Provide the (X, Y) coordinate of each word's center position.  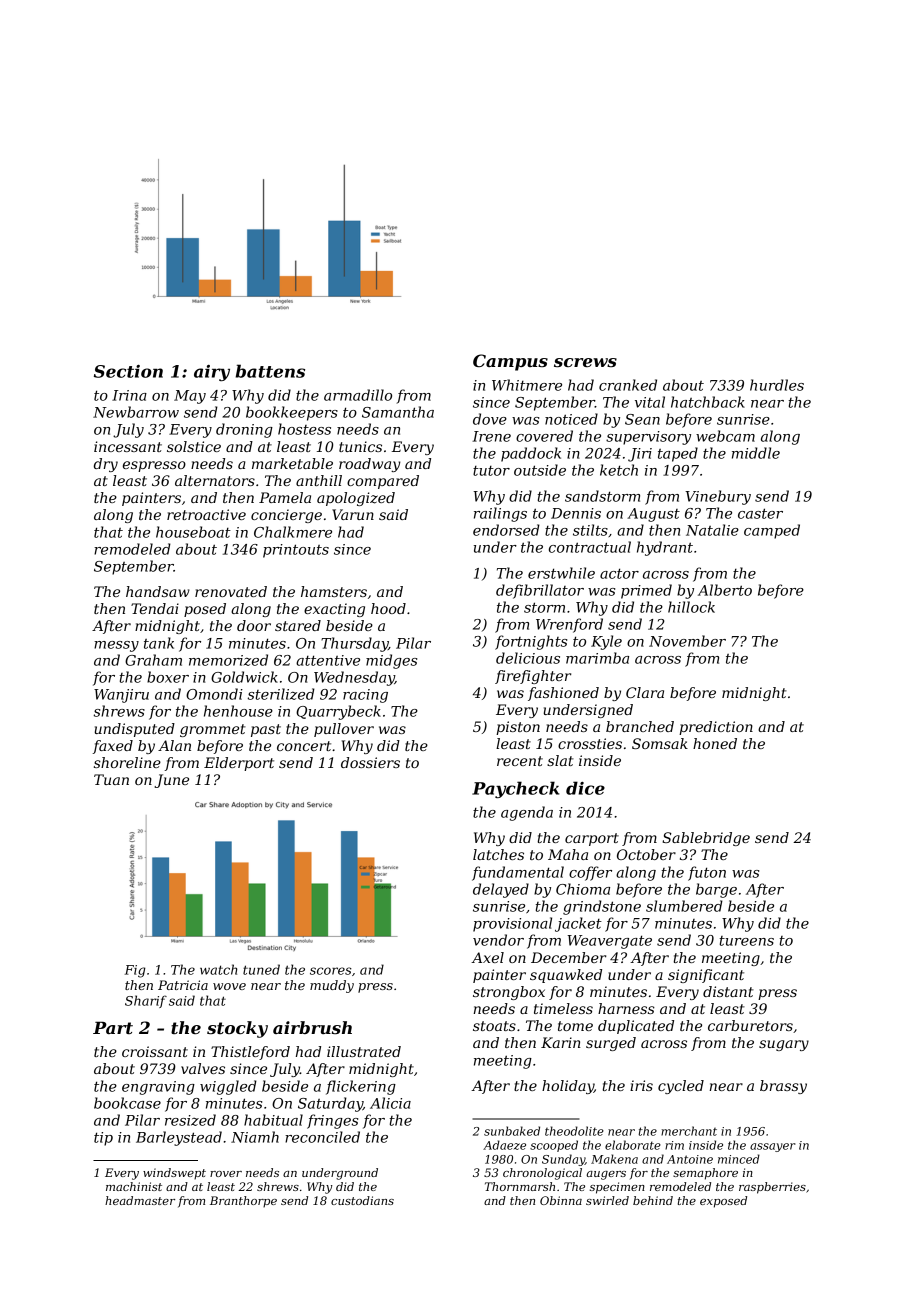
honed (715, 743)
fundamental (518, 873)
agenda (527, 813)
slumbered (684, 906)
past (266, 730)
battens (270, 371)
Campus (510, 362)
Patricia (183, 985)
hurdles (777, 385)
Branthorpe (243, 1202)
